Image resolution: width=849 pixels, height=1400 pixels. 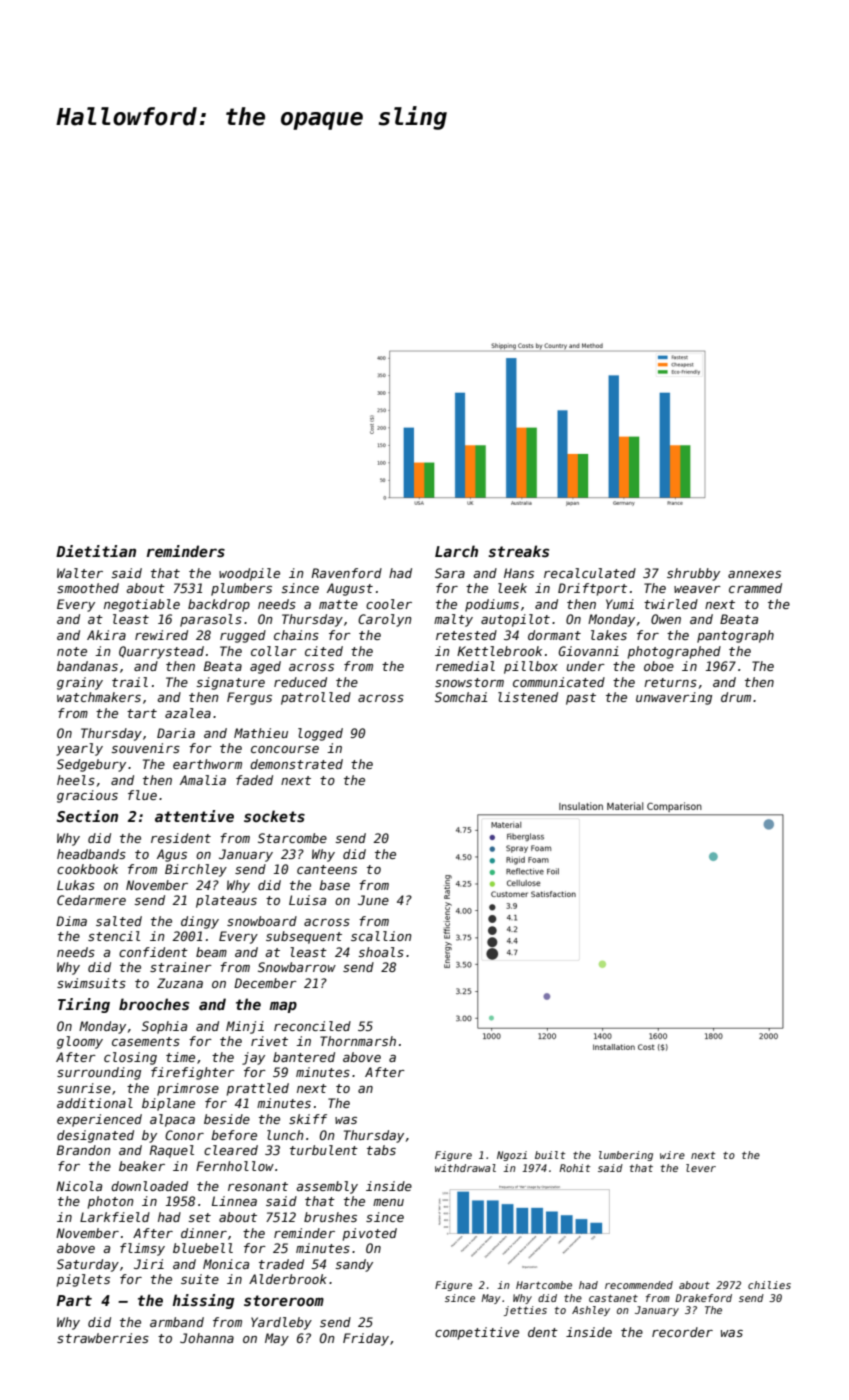 What do you see at coordinates (693, 574) in the screenshot?
I see `shrubby` at bounding box center [693, 574].
